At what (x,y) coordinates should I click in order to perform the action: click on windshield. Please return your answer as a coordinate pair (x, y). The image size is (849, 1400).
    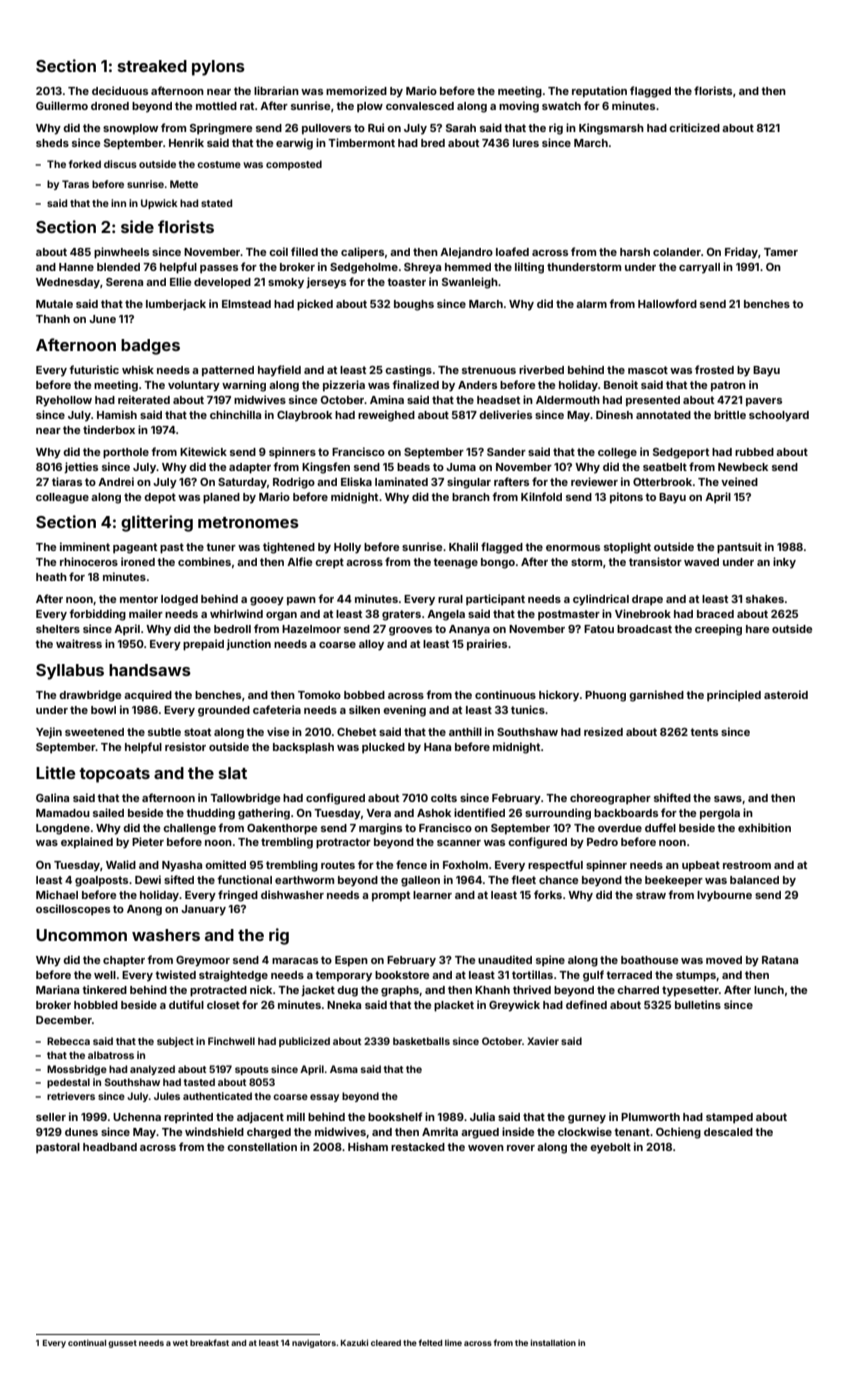
    Looking at the image, I should click on (214, 1131).
